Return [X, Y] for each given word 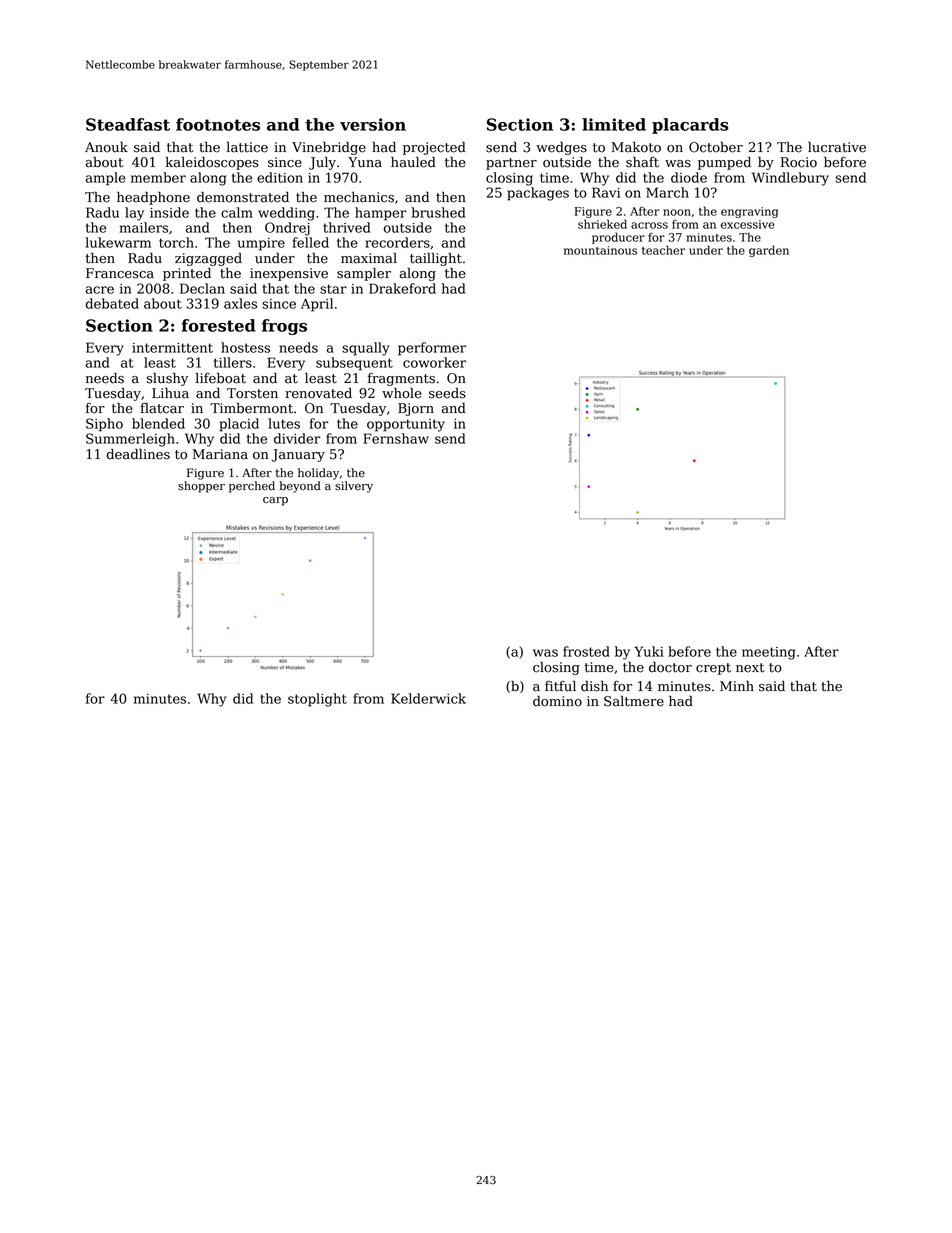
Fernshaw [396, 438]
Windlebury [790, 179]
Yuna [365, 162]
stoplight [317, 700]
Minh [737, 686]
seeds [447, 393]
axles [240, 303]
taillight [436, 259]
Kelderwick [428, 698]
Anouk [106, 147]
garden [769, 251]
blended [158, 423]
